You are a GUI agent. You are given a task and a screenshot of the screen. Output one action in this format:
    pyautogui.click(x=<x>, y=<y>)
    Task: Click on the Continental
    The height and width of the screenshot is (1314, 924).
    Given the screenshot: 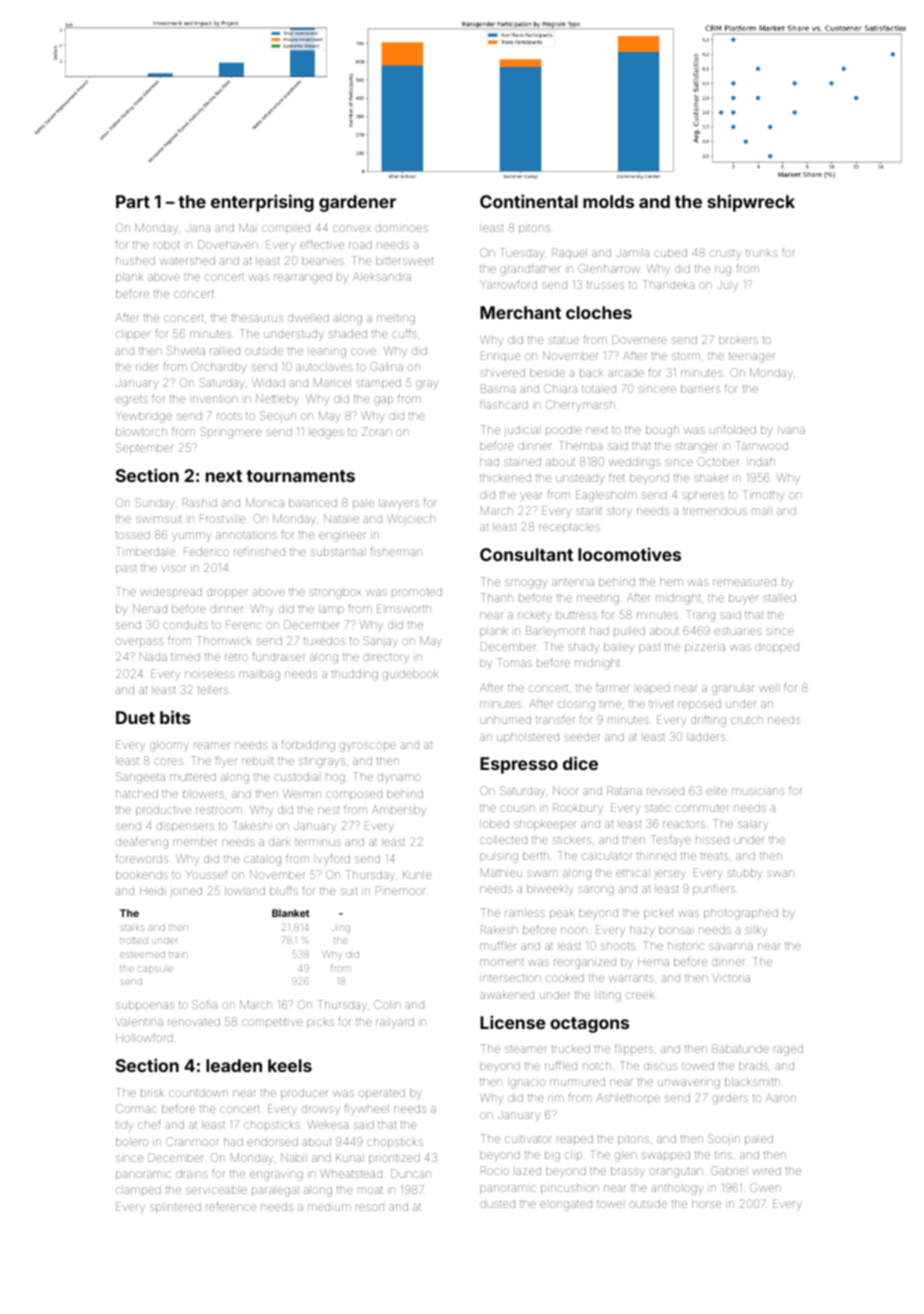 What is the action you would take?
    pyautogui.click(x=529, y=201)
